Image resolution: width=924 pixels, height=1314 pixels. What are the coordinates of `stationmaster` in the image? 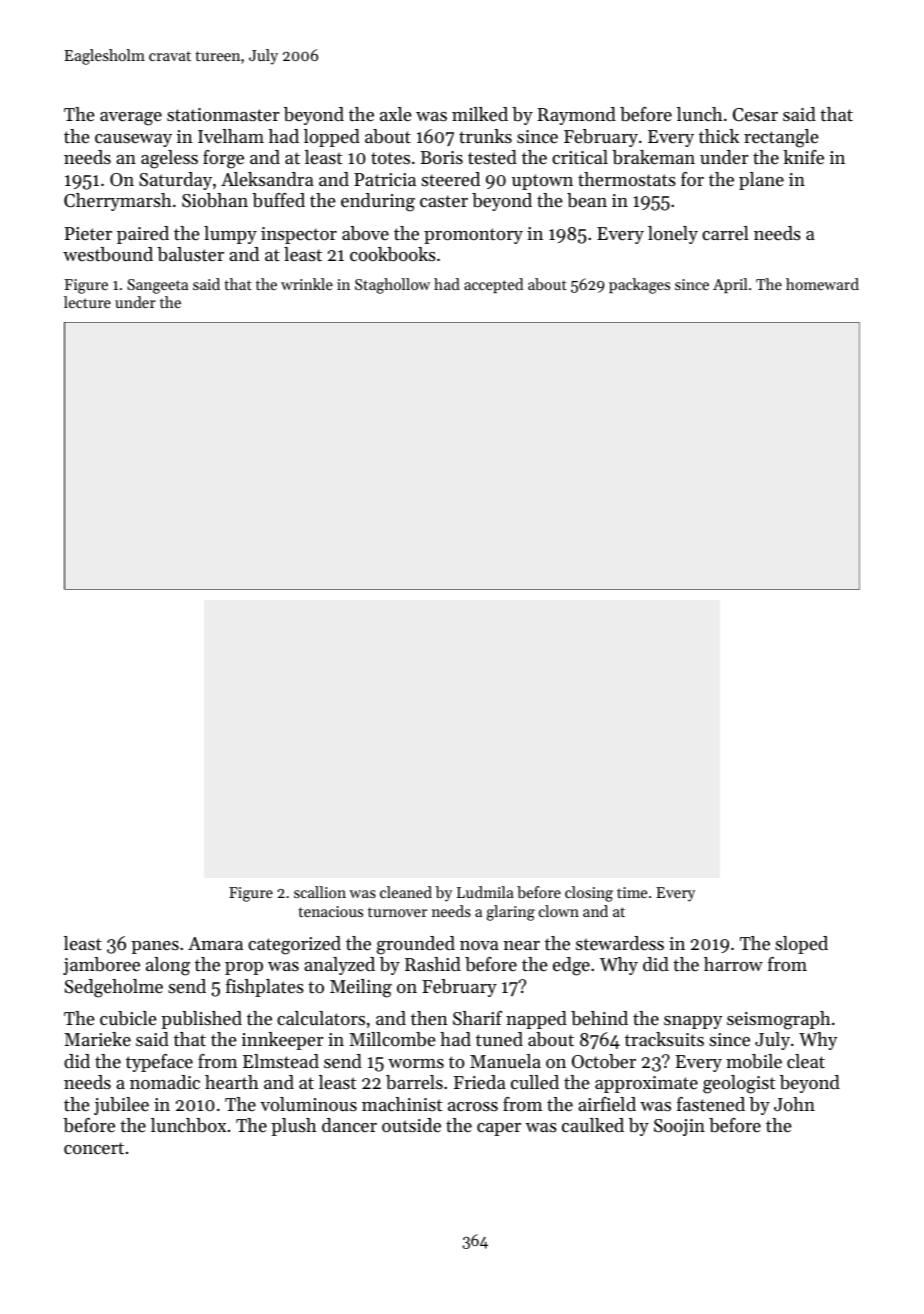 It's located at (223, 114).
